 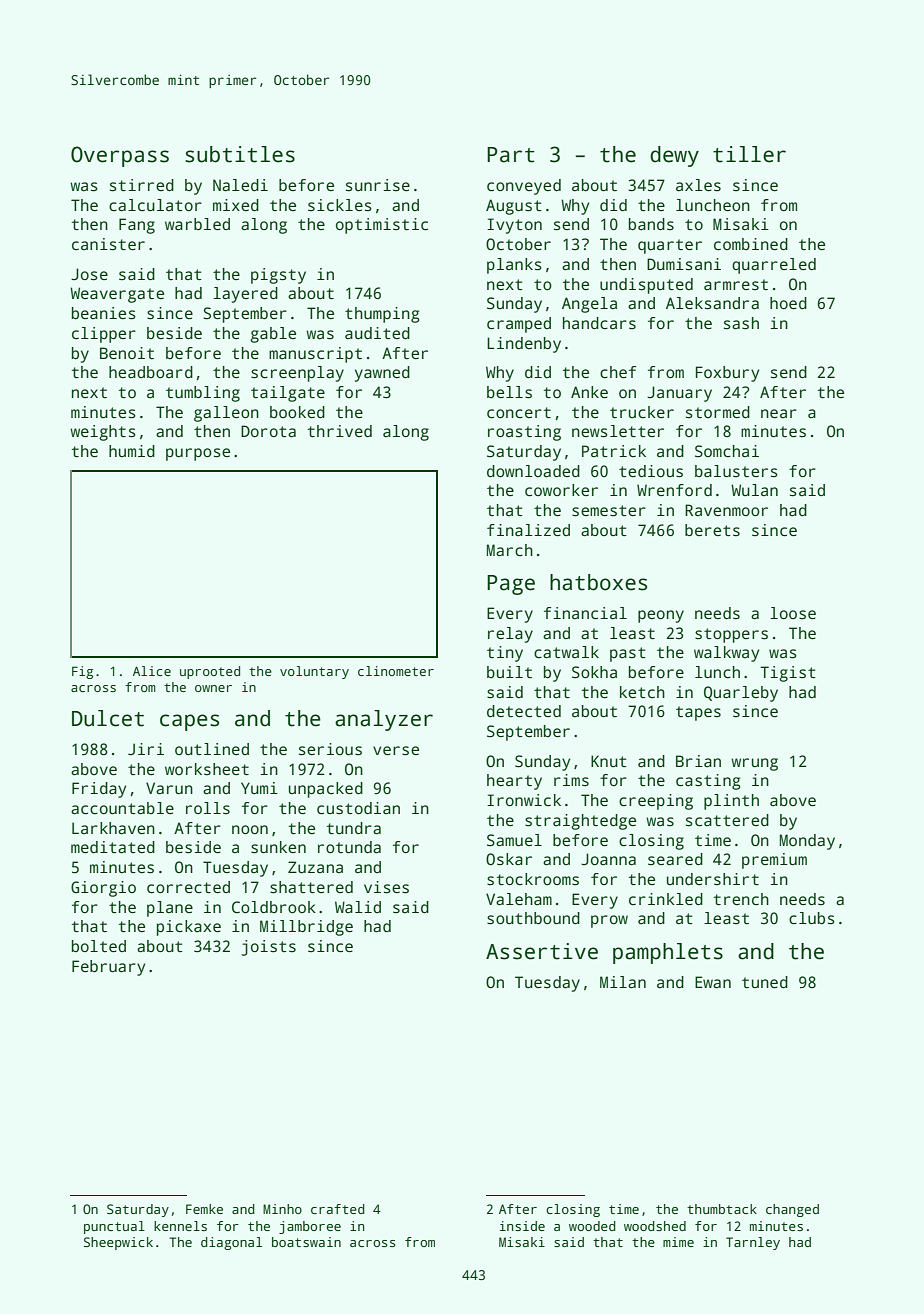 What do you see at coordinates (511, 585) in the page?
I see `Page` at bounding box center [511, 585].
